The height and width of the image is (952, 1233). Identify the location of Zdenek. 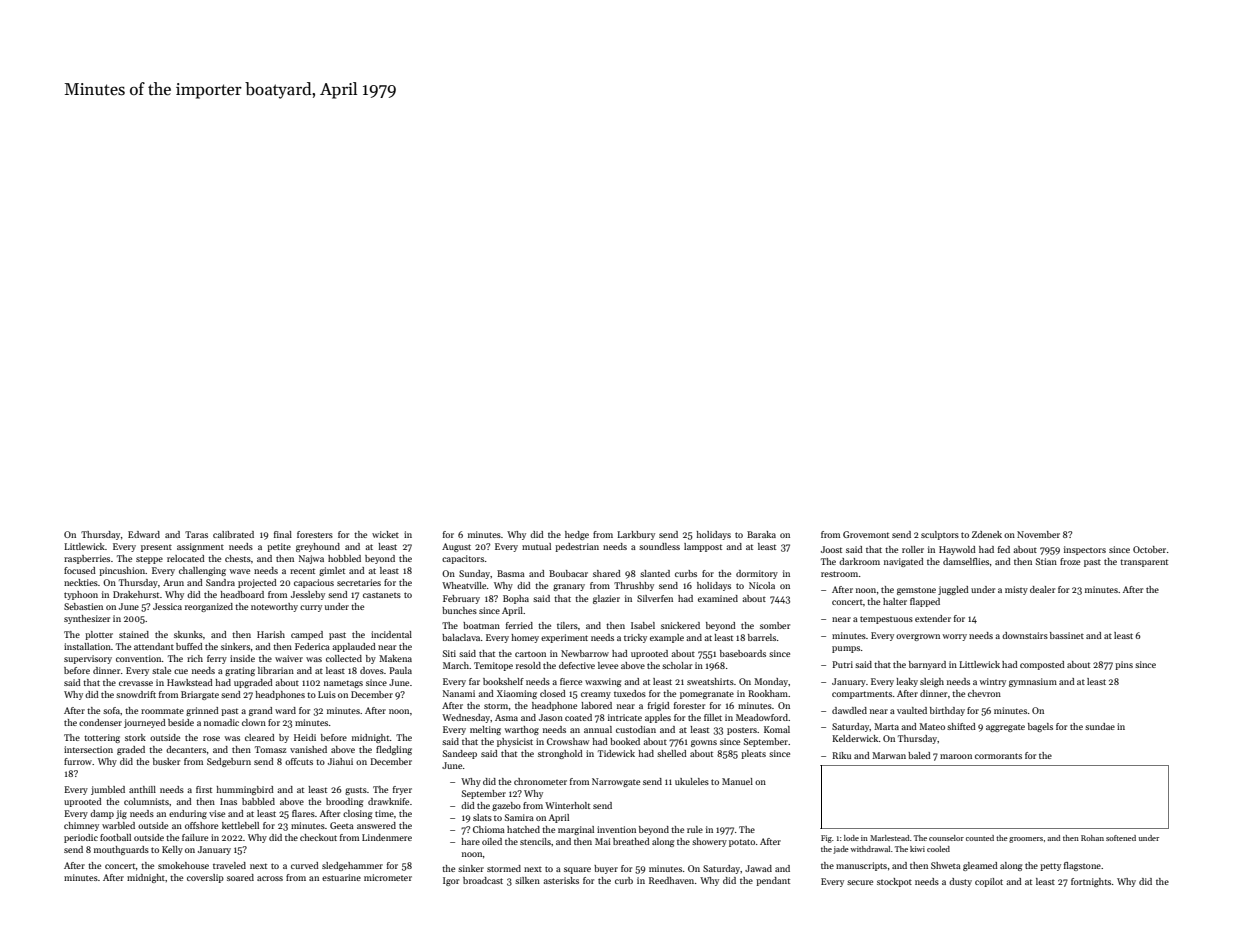
(987, 534).
